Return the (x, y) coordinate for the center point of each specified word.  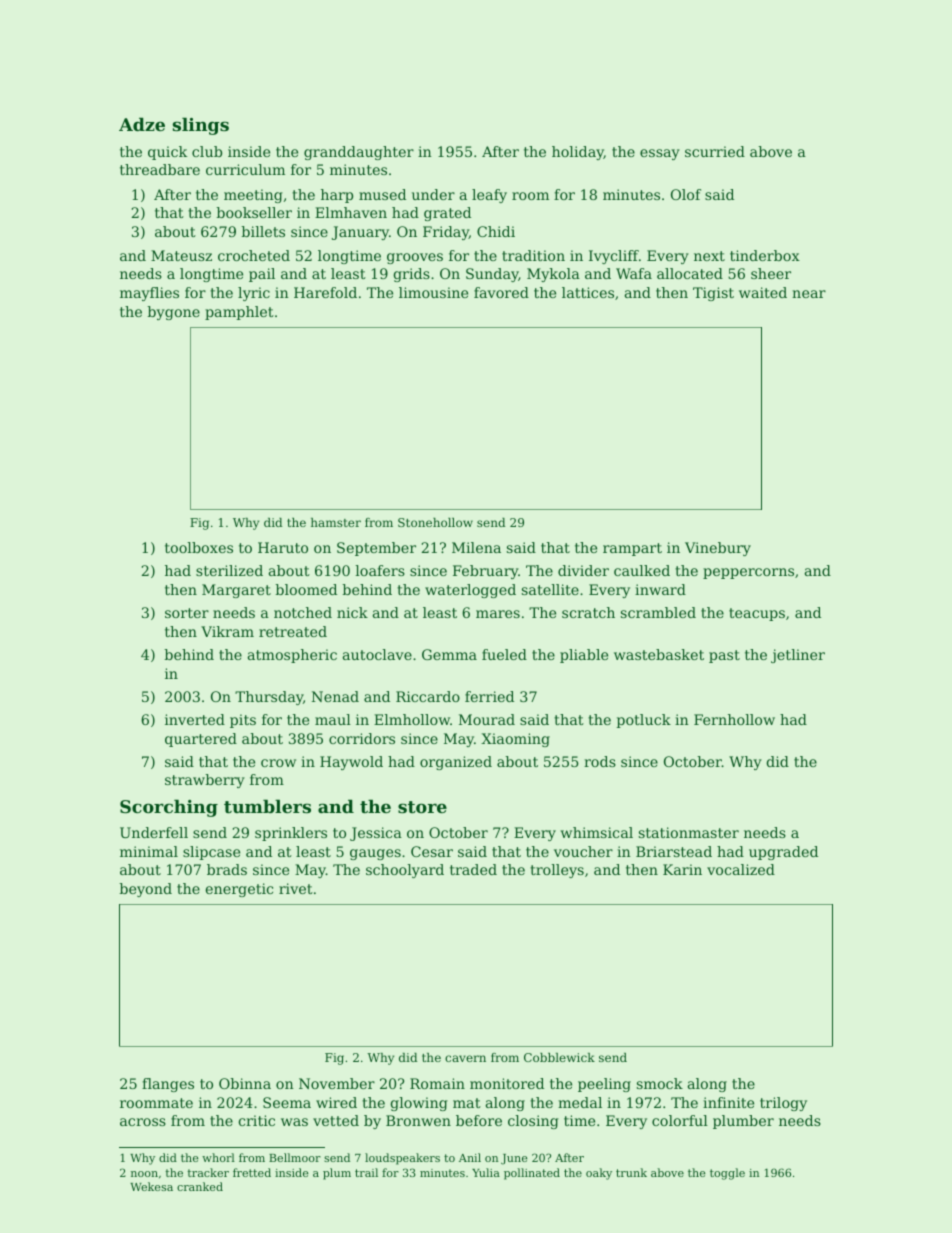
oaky (599, 1174)
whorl (218, 1157)
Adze (142, 124)
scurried (715, 151)
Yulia (486, 1172)
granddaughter (359, 153)
